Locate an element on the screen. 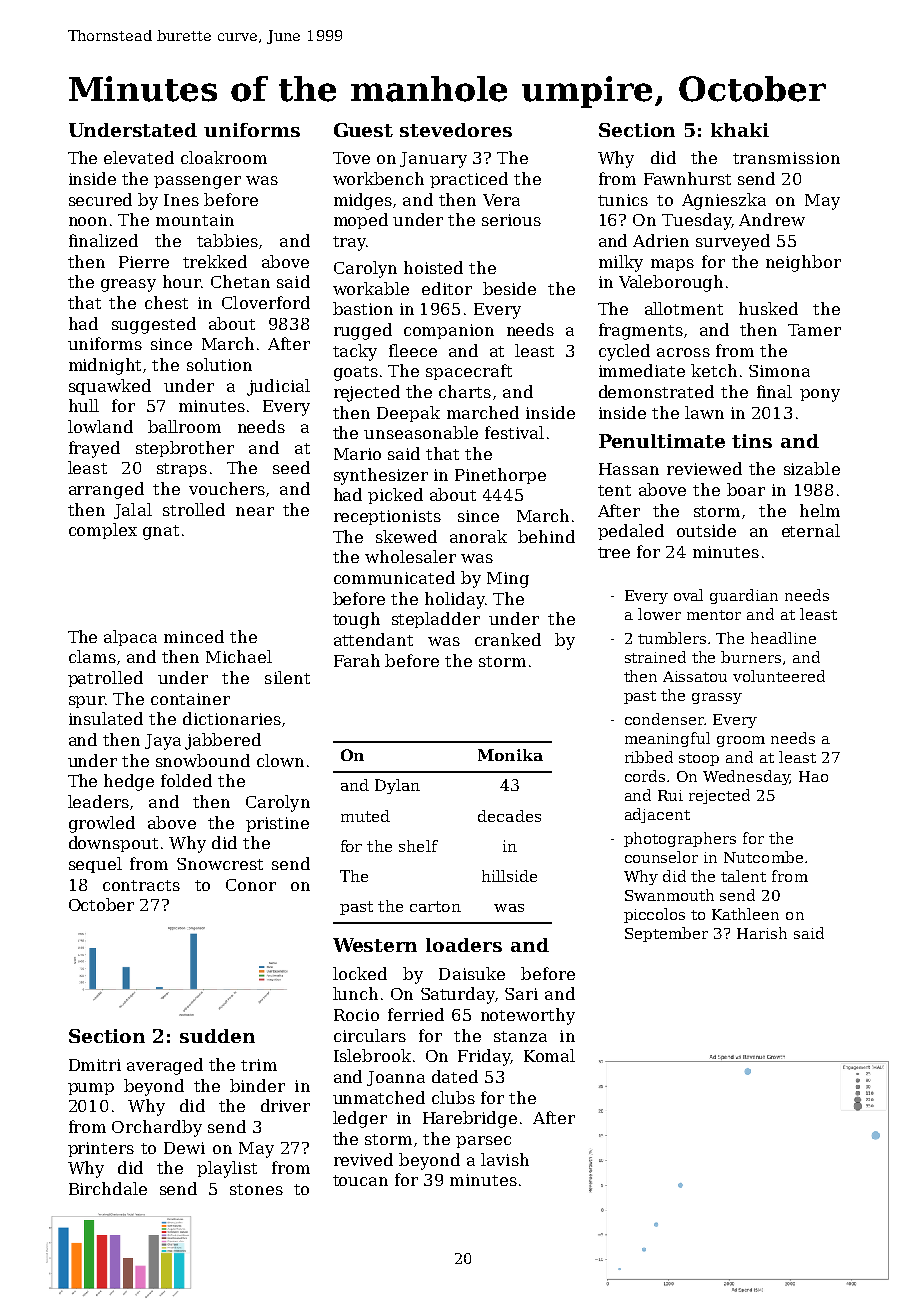 The height and width of the screenshot is (1316, 908). toucan is located at coordinates (360, 1180).
